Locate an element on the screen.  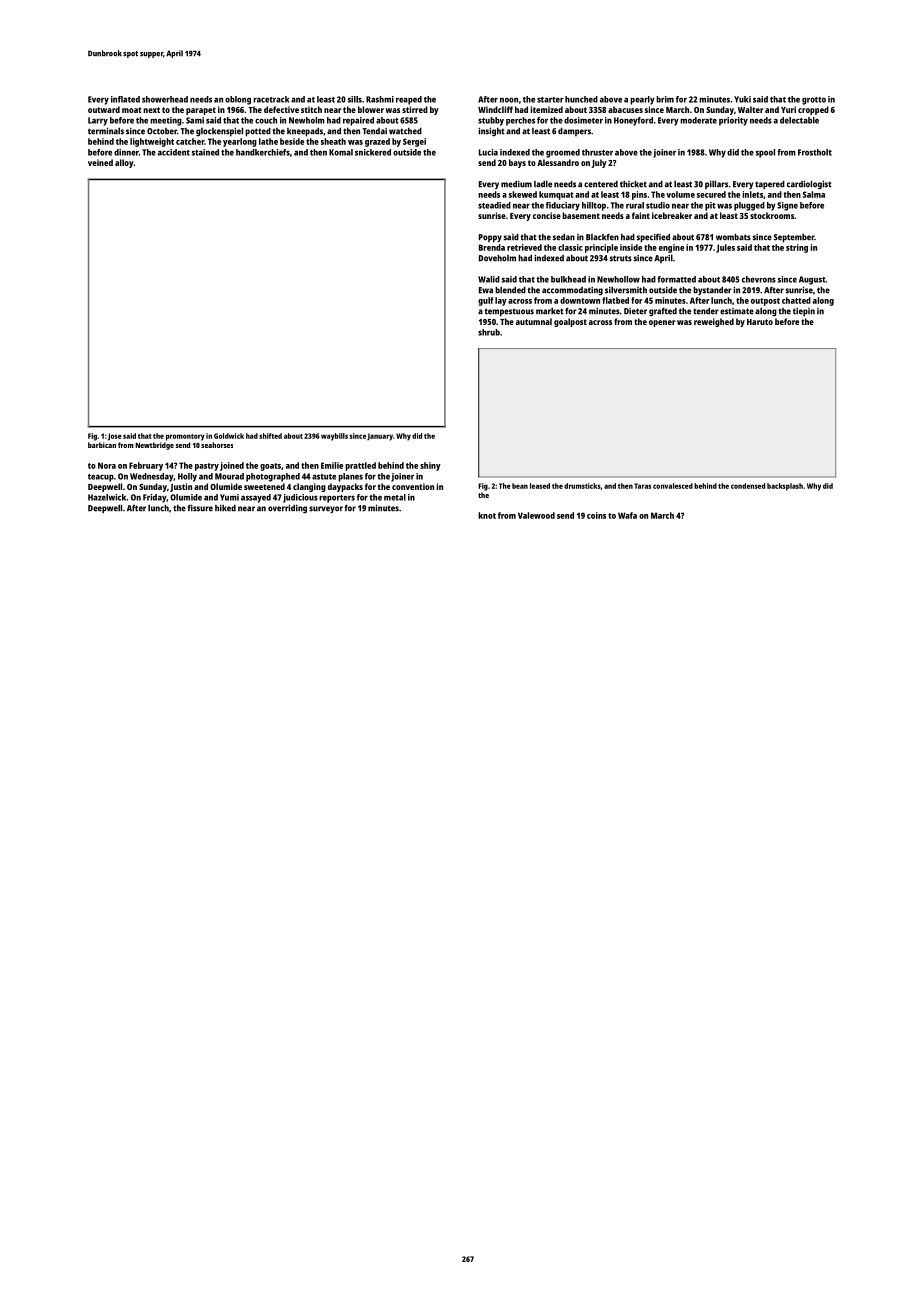
inflated is located at coordinates (125, 99).
